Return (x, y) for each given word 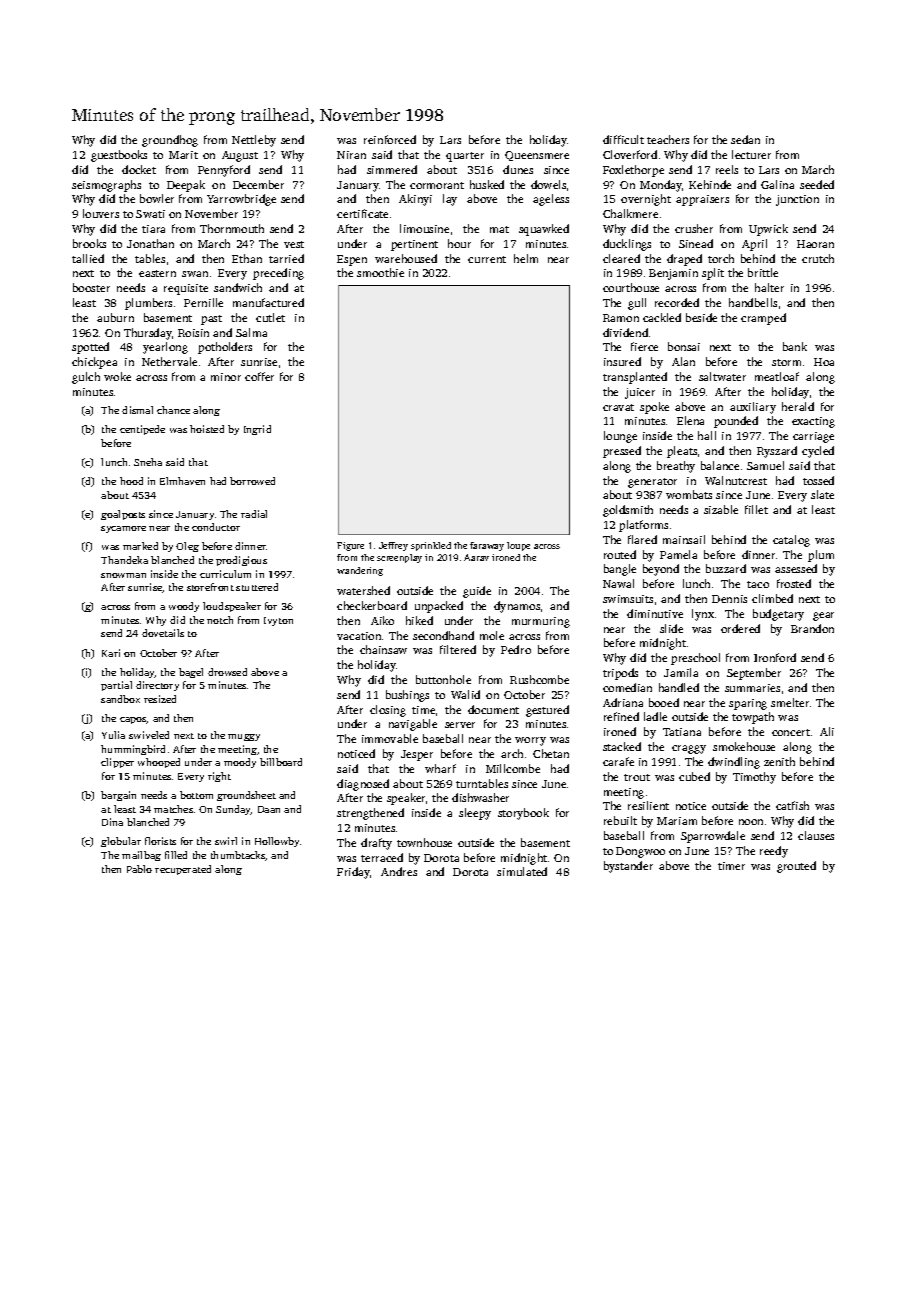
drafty (376, 844)
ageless (551, 200)
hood (131, 481)
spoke (654, 408)
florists (160, 841)
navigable (413, 725)
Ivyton (278, 621)
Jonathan (150, 243)
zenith (779, 761)
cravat (618, 407)
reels (727, 169)
